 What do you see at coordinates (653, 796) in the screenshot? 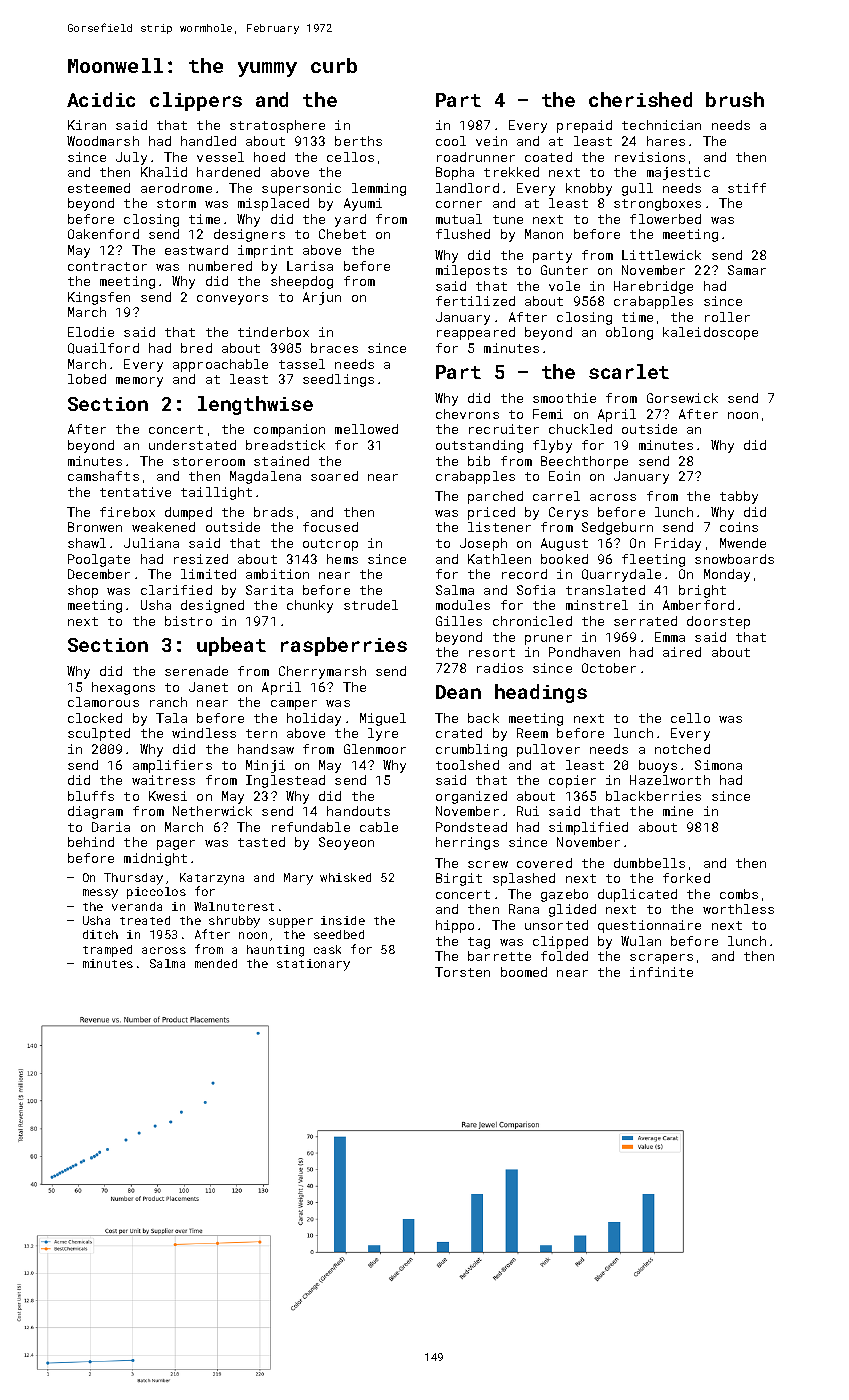
I see `blackberries` at bounding box center [653, 796].
